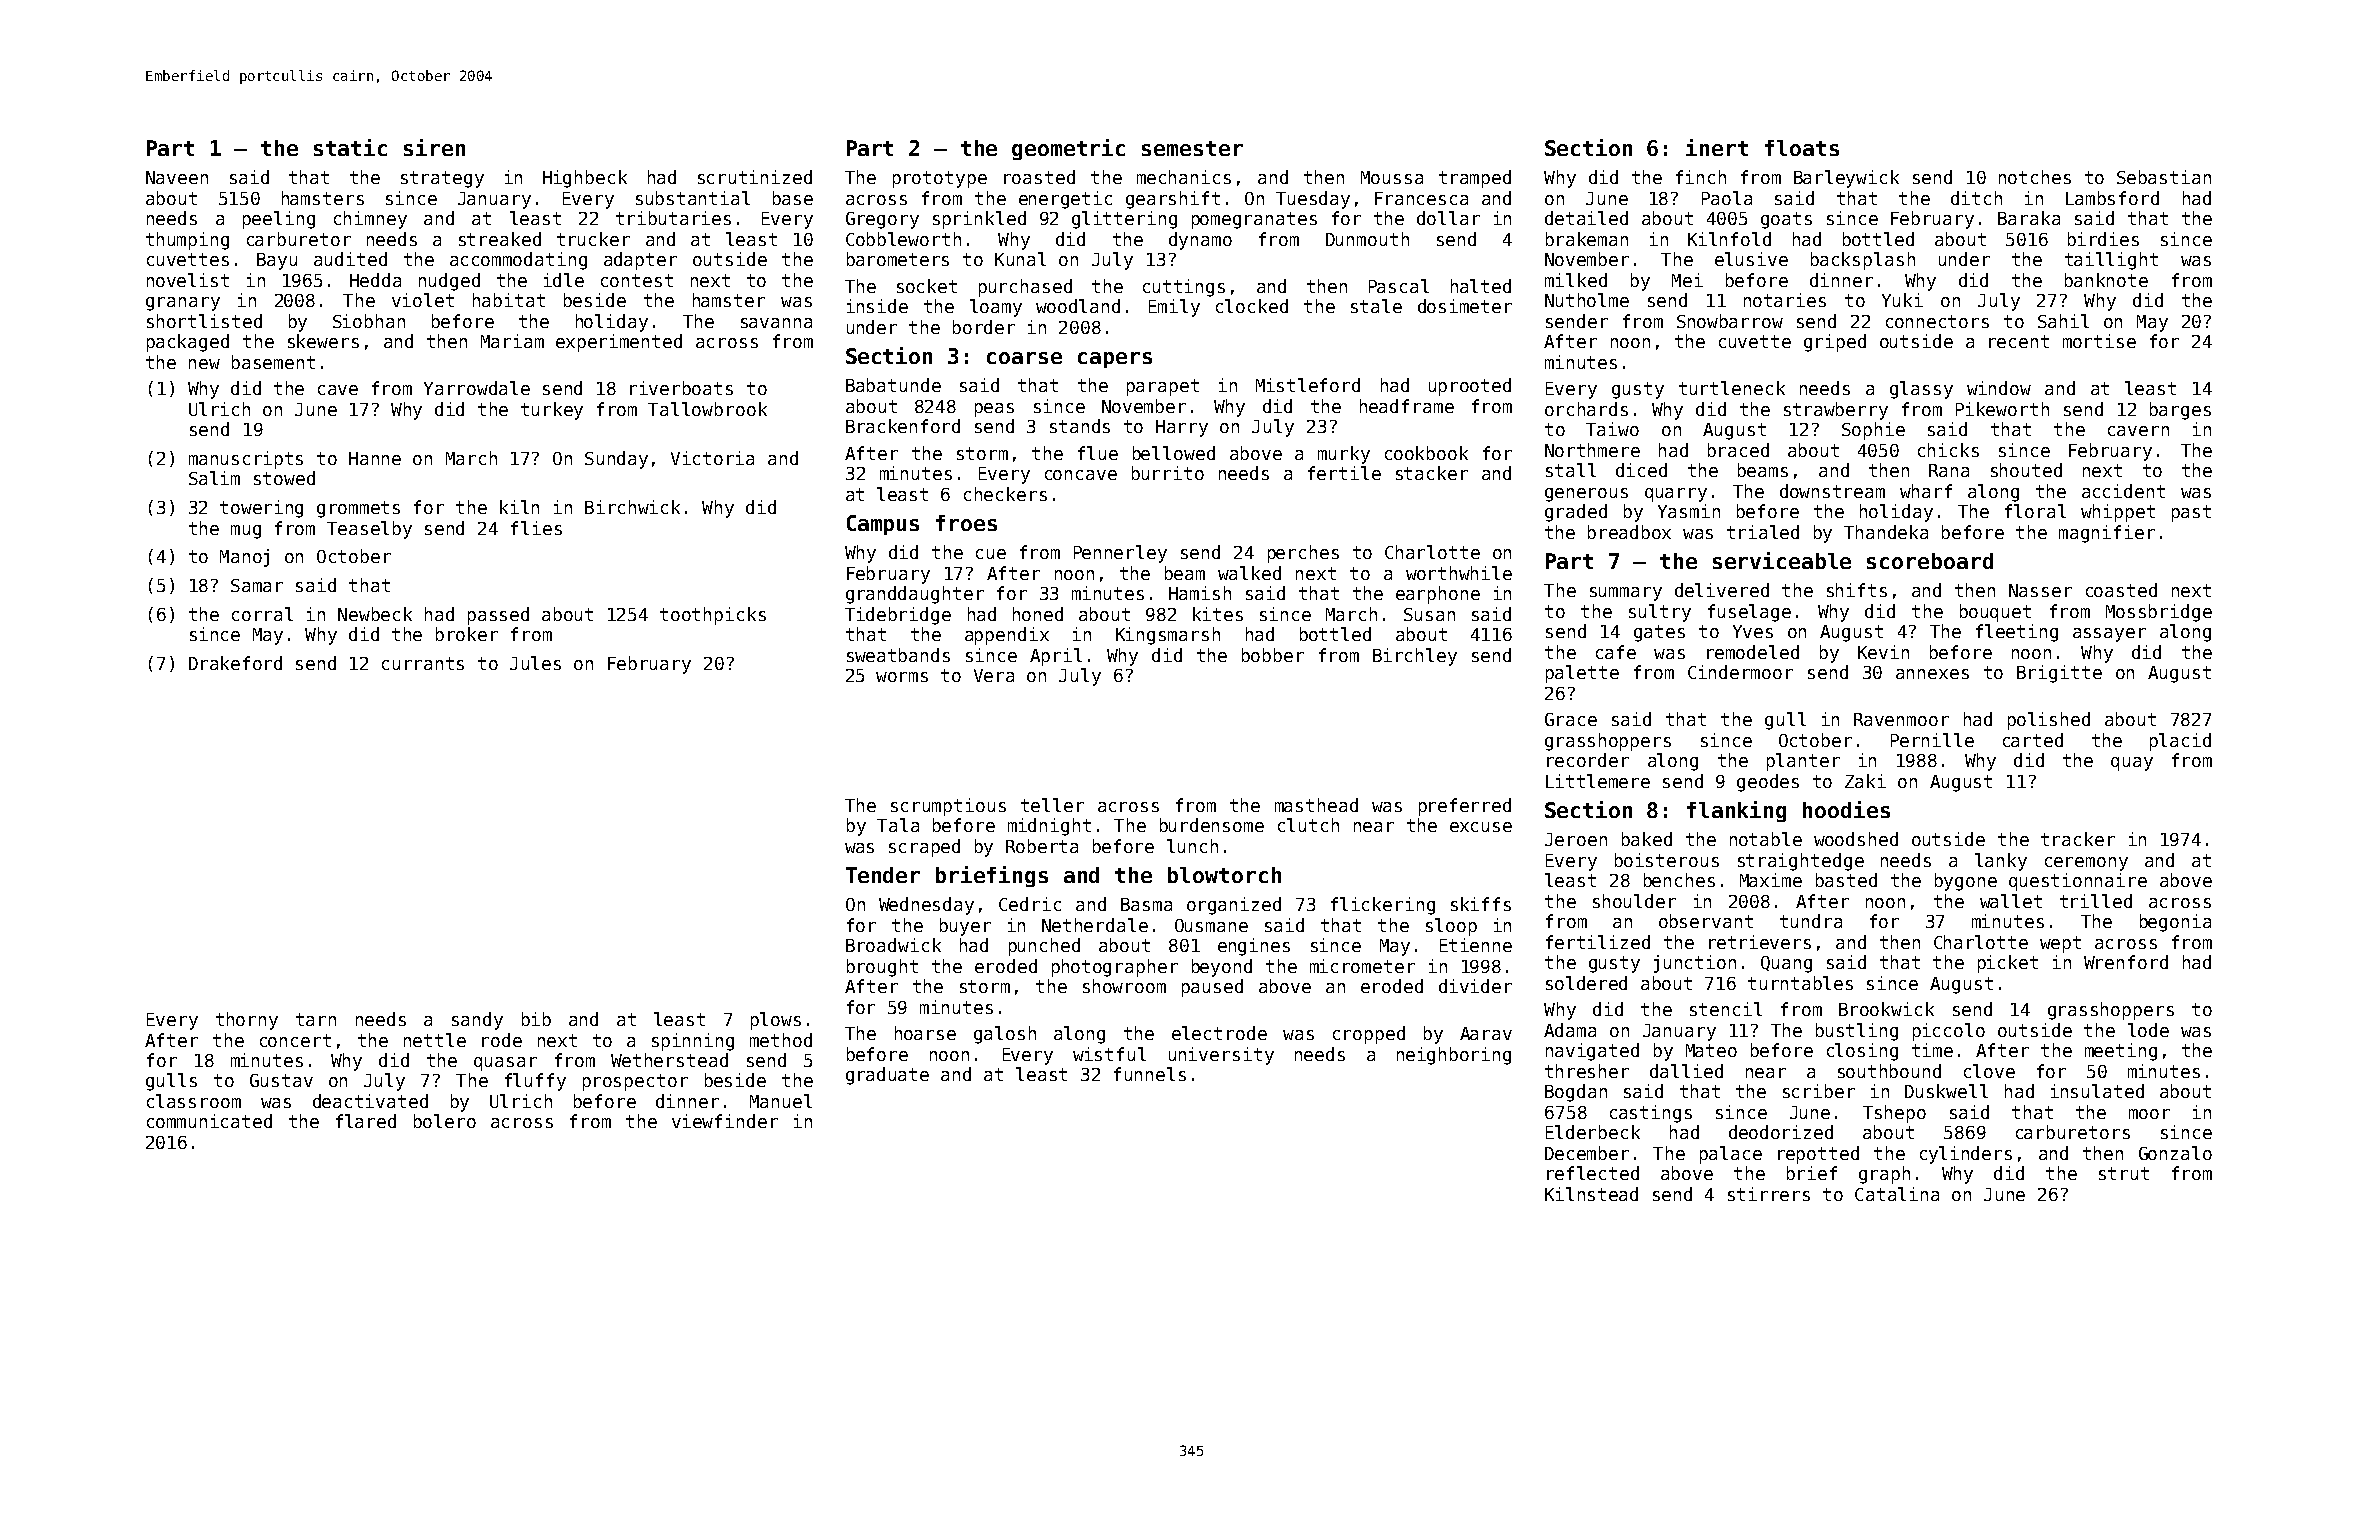 This image has height=1526, width=2358. Describe the element at coordinates (883, 875) in the image. I see `Tender` at that location.
